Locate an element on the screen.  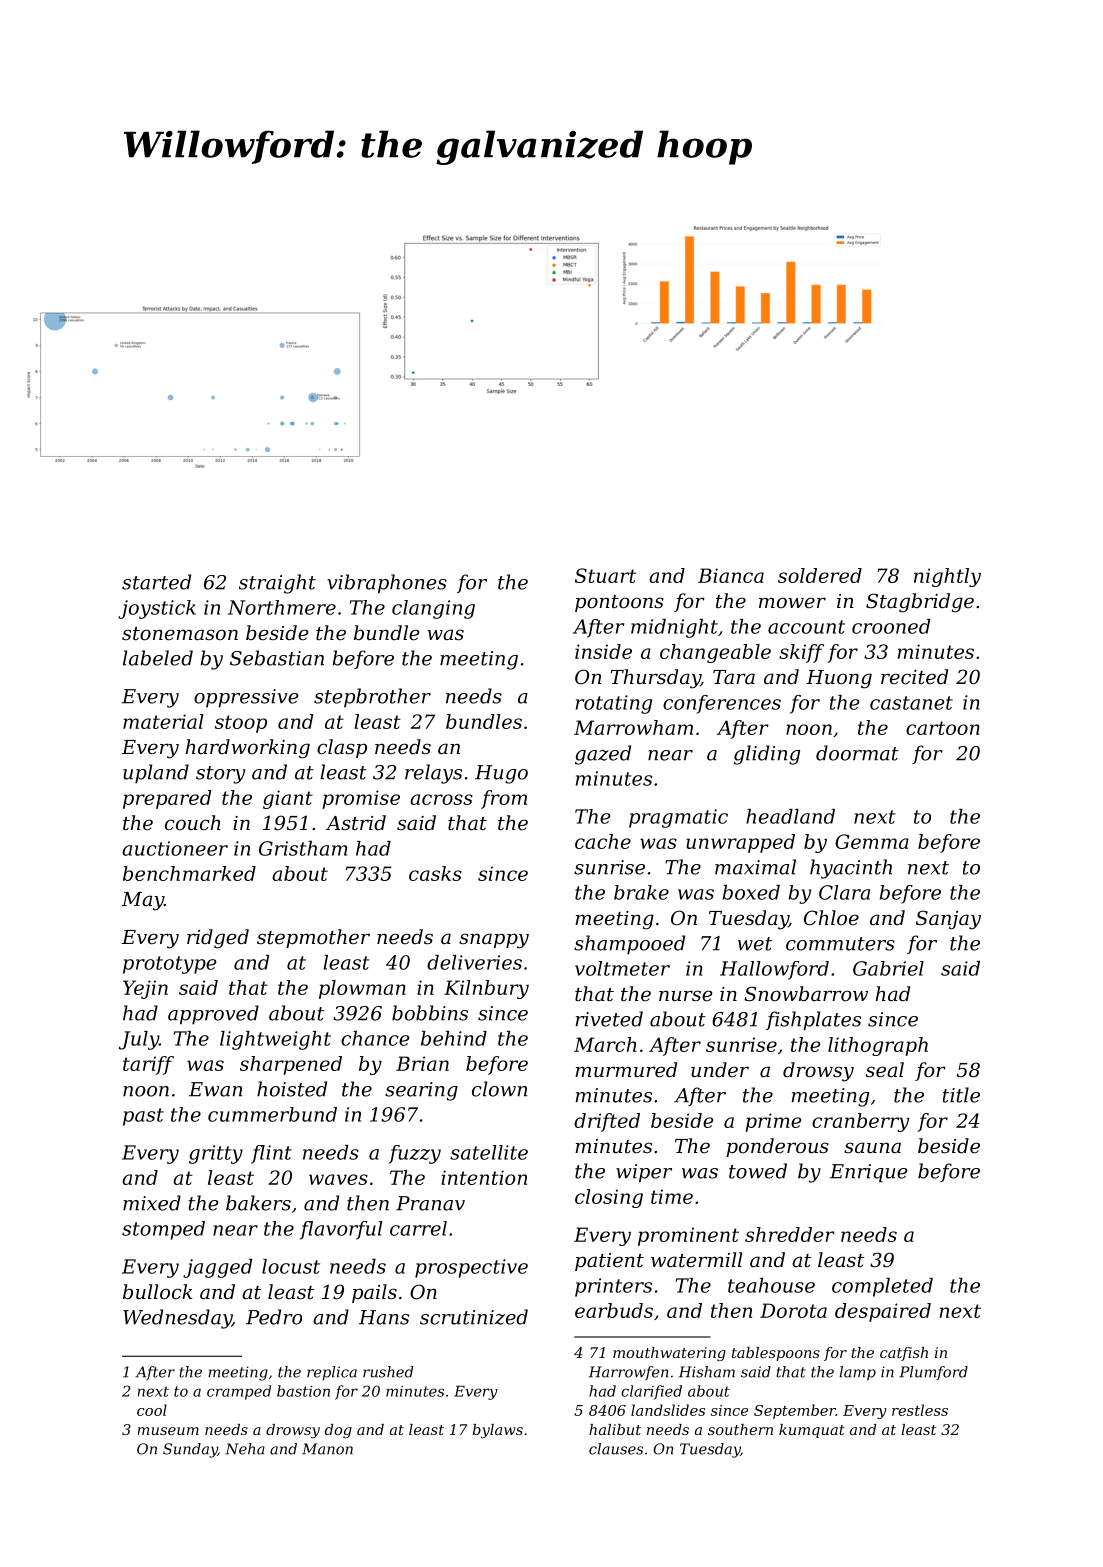
Sebastian is located at coordinates (277, 658).
